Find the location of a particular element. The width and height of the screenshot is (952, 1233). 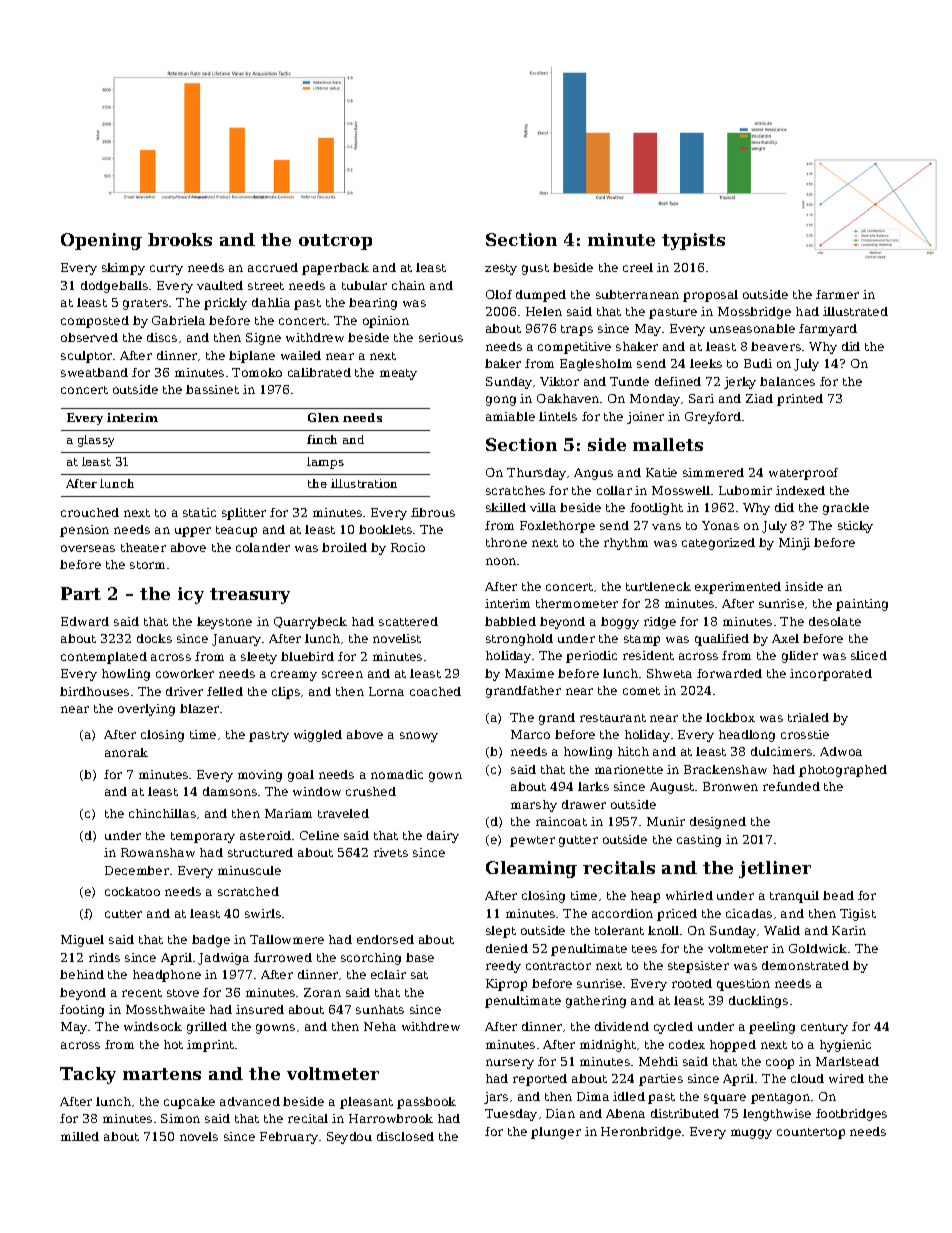

contemplated is located at coordinates (104, 658).
